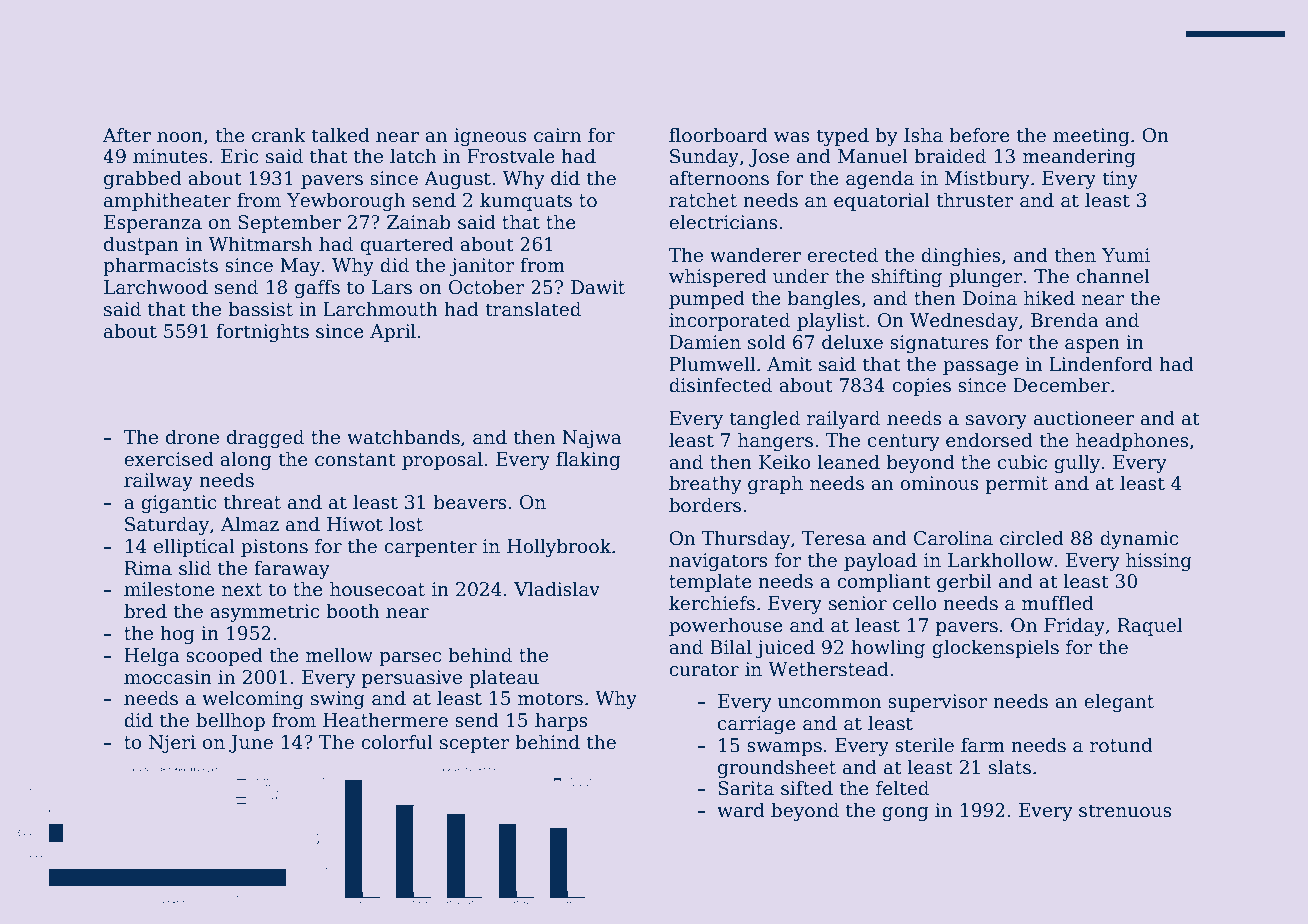 Image resolution: width=1308 pixels, height=924 pixels. I want to click on powerhouse, so click(726, 626).
